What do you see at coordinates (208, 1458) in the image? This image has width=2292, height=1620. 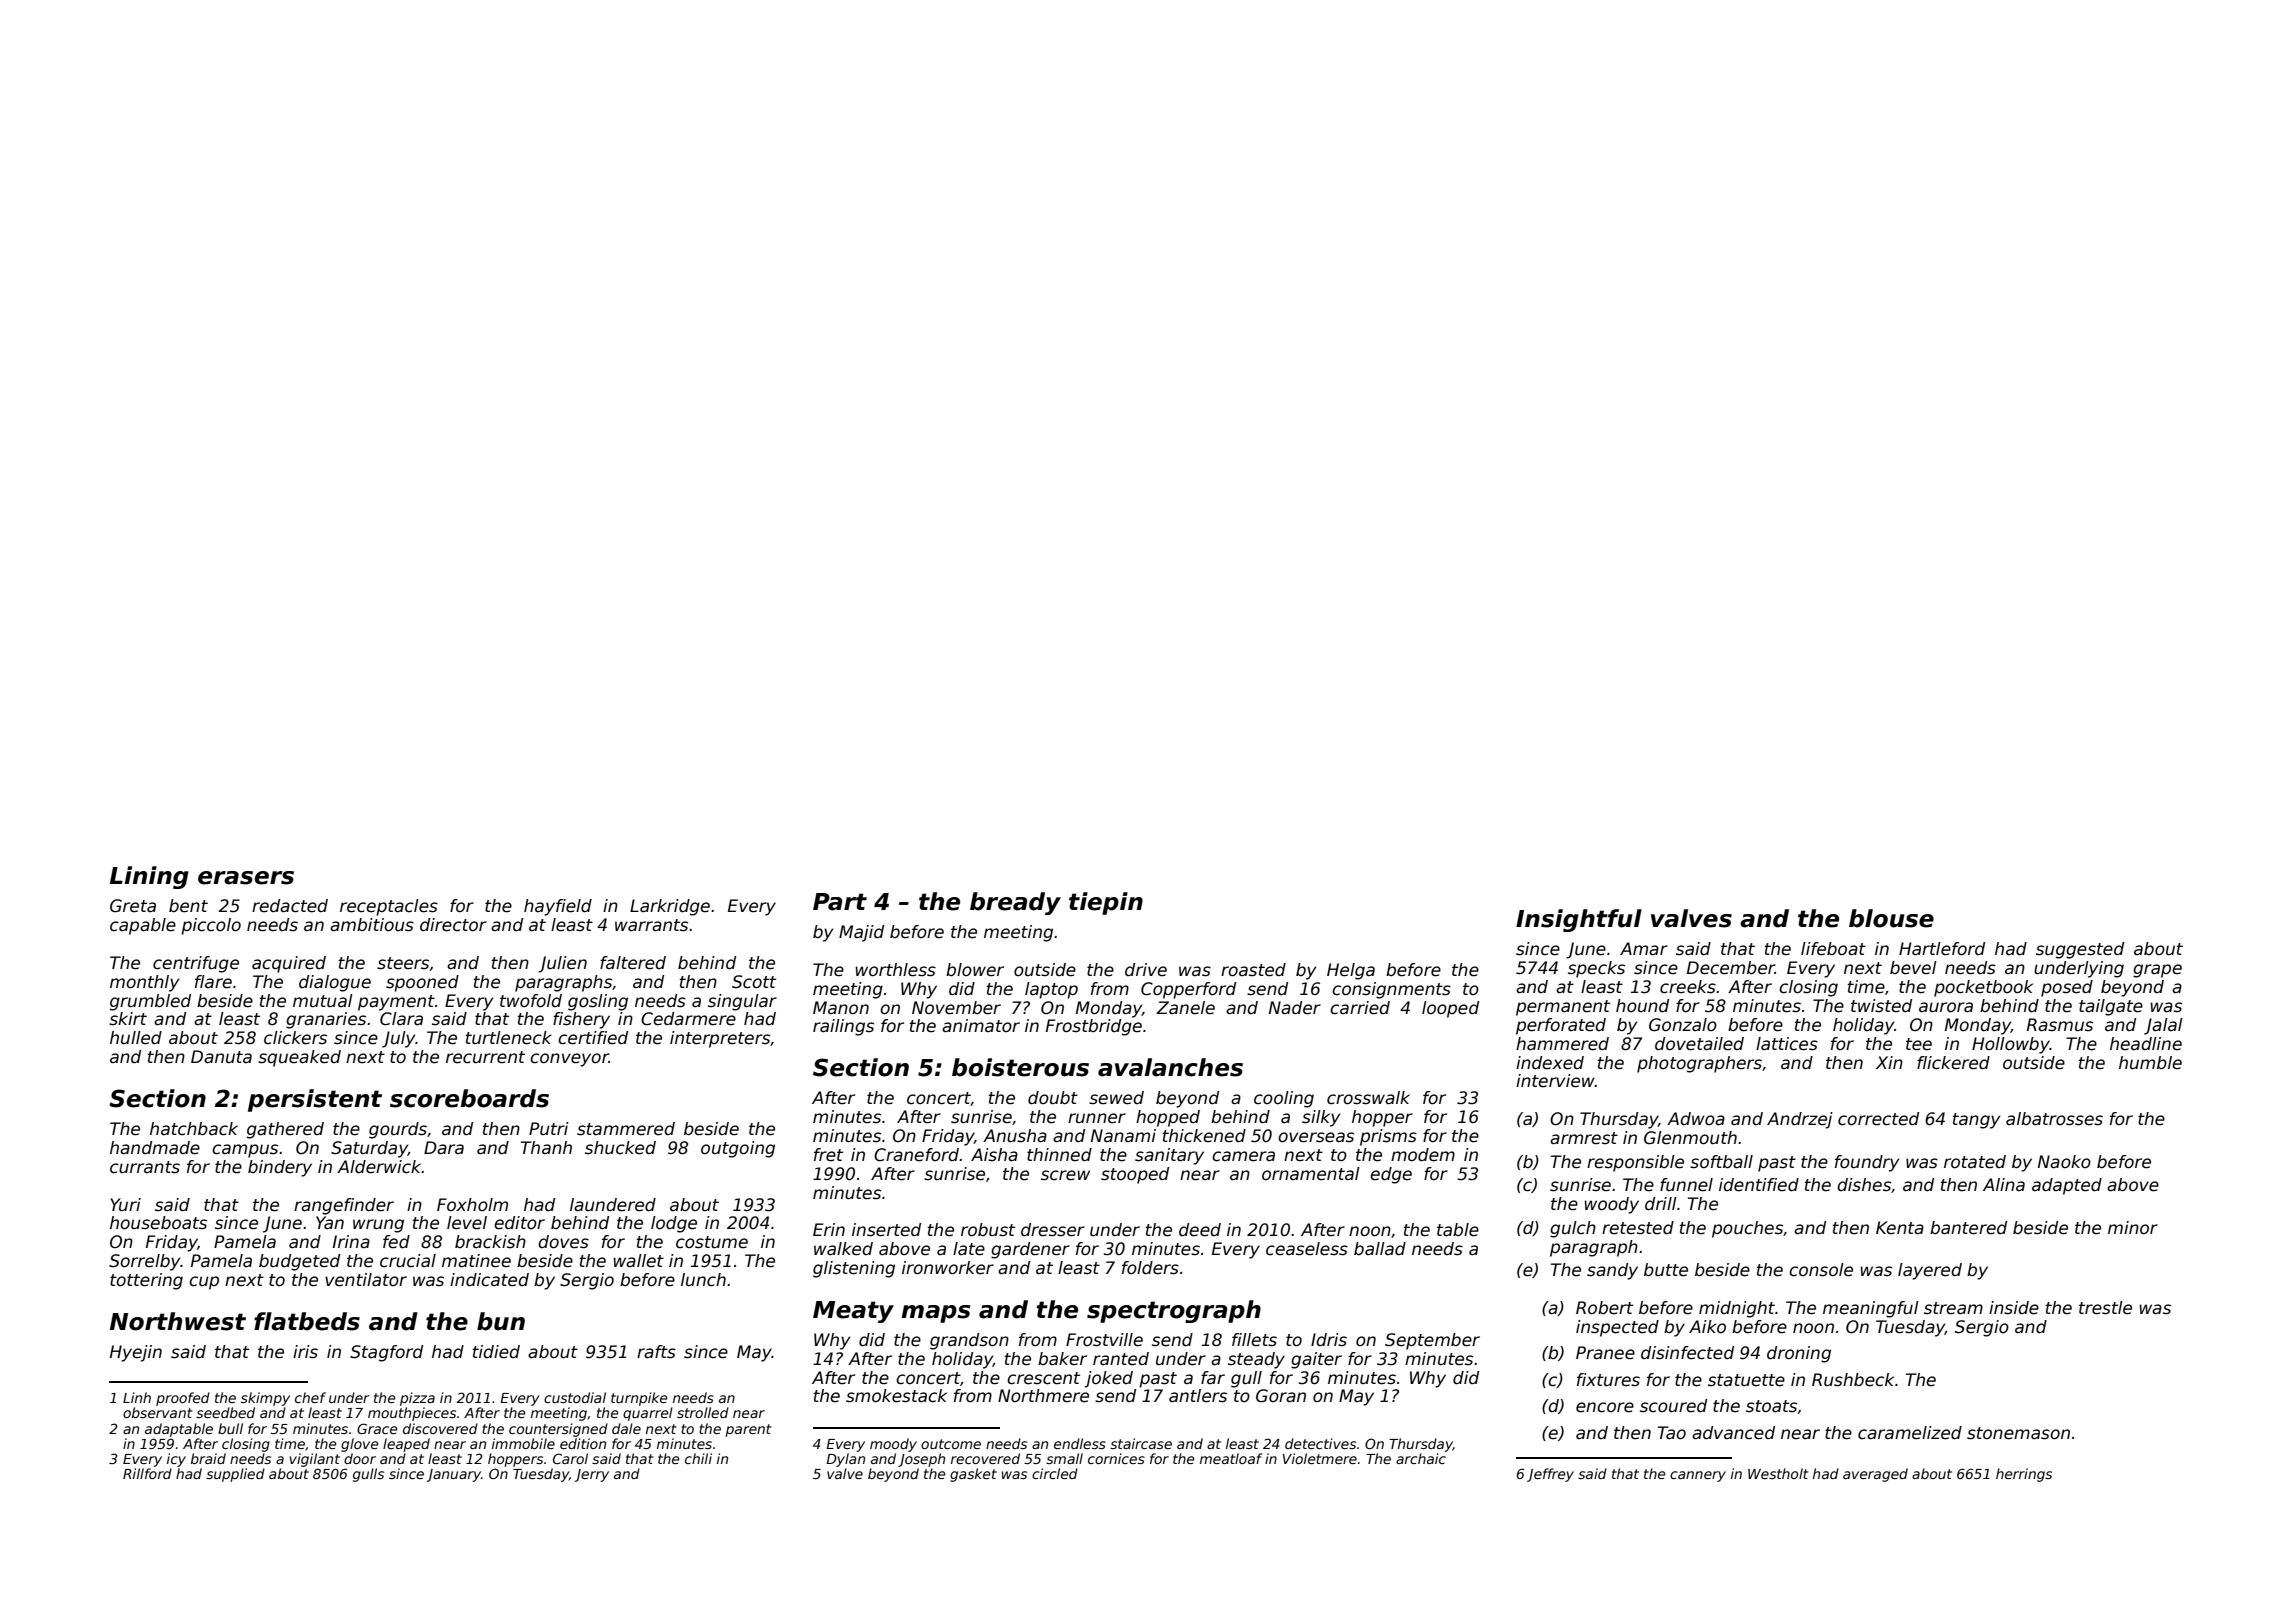 I see `braid` at bounding box center [208, 1458].
